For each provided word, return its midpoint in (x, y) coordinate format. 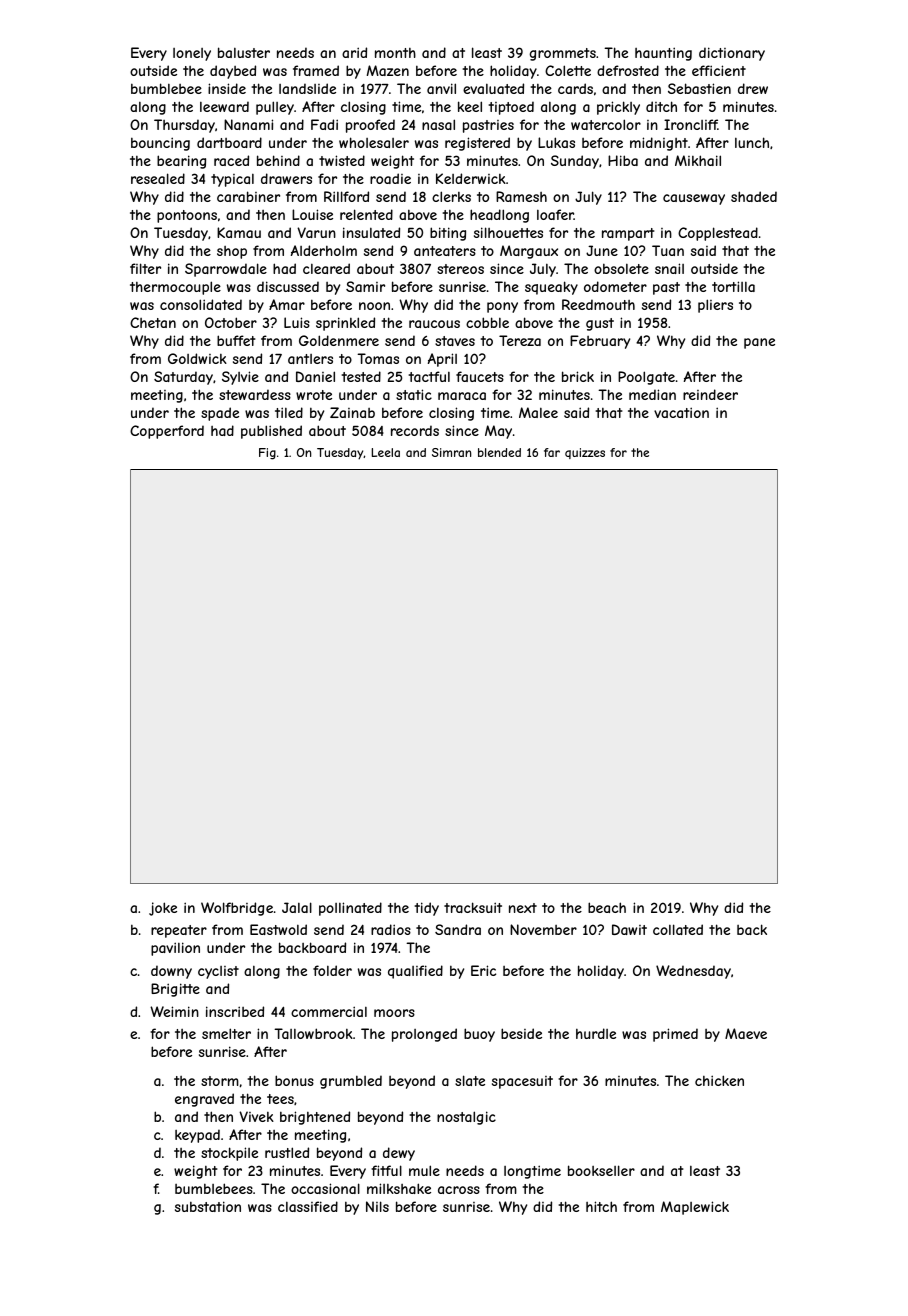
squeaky (551, 288)
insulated (371, 232)
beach (607, 907)
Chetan (153, 322)
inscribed (235, 1011)
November (543, 929)
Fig (267, 454)
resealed (158, 178)
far (552, 452)
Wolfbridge (237, 909)
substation (208, 1206)
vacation (681, 412)
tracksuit (473, 907)
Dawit (629, 929)
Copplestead (718, 234)
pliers (715, 306)
